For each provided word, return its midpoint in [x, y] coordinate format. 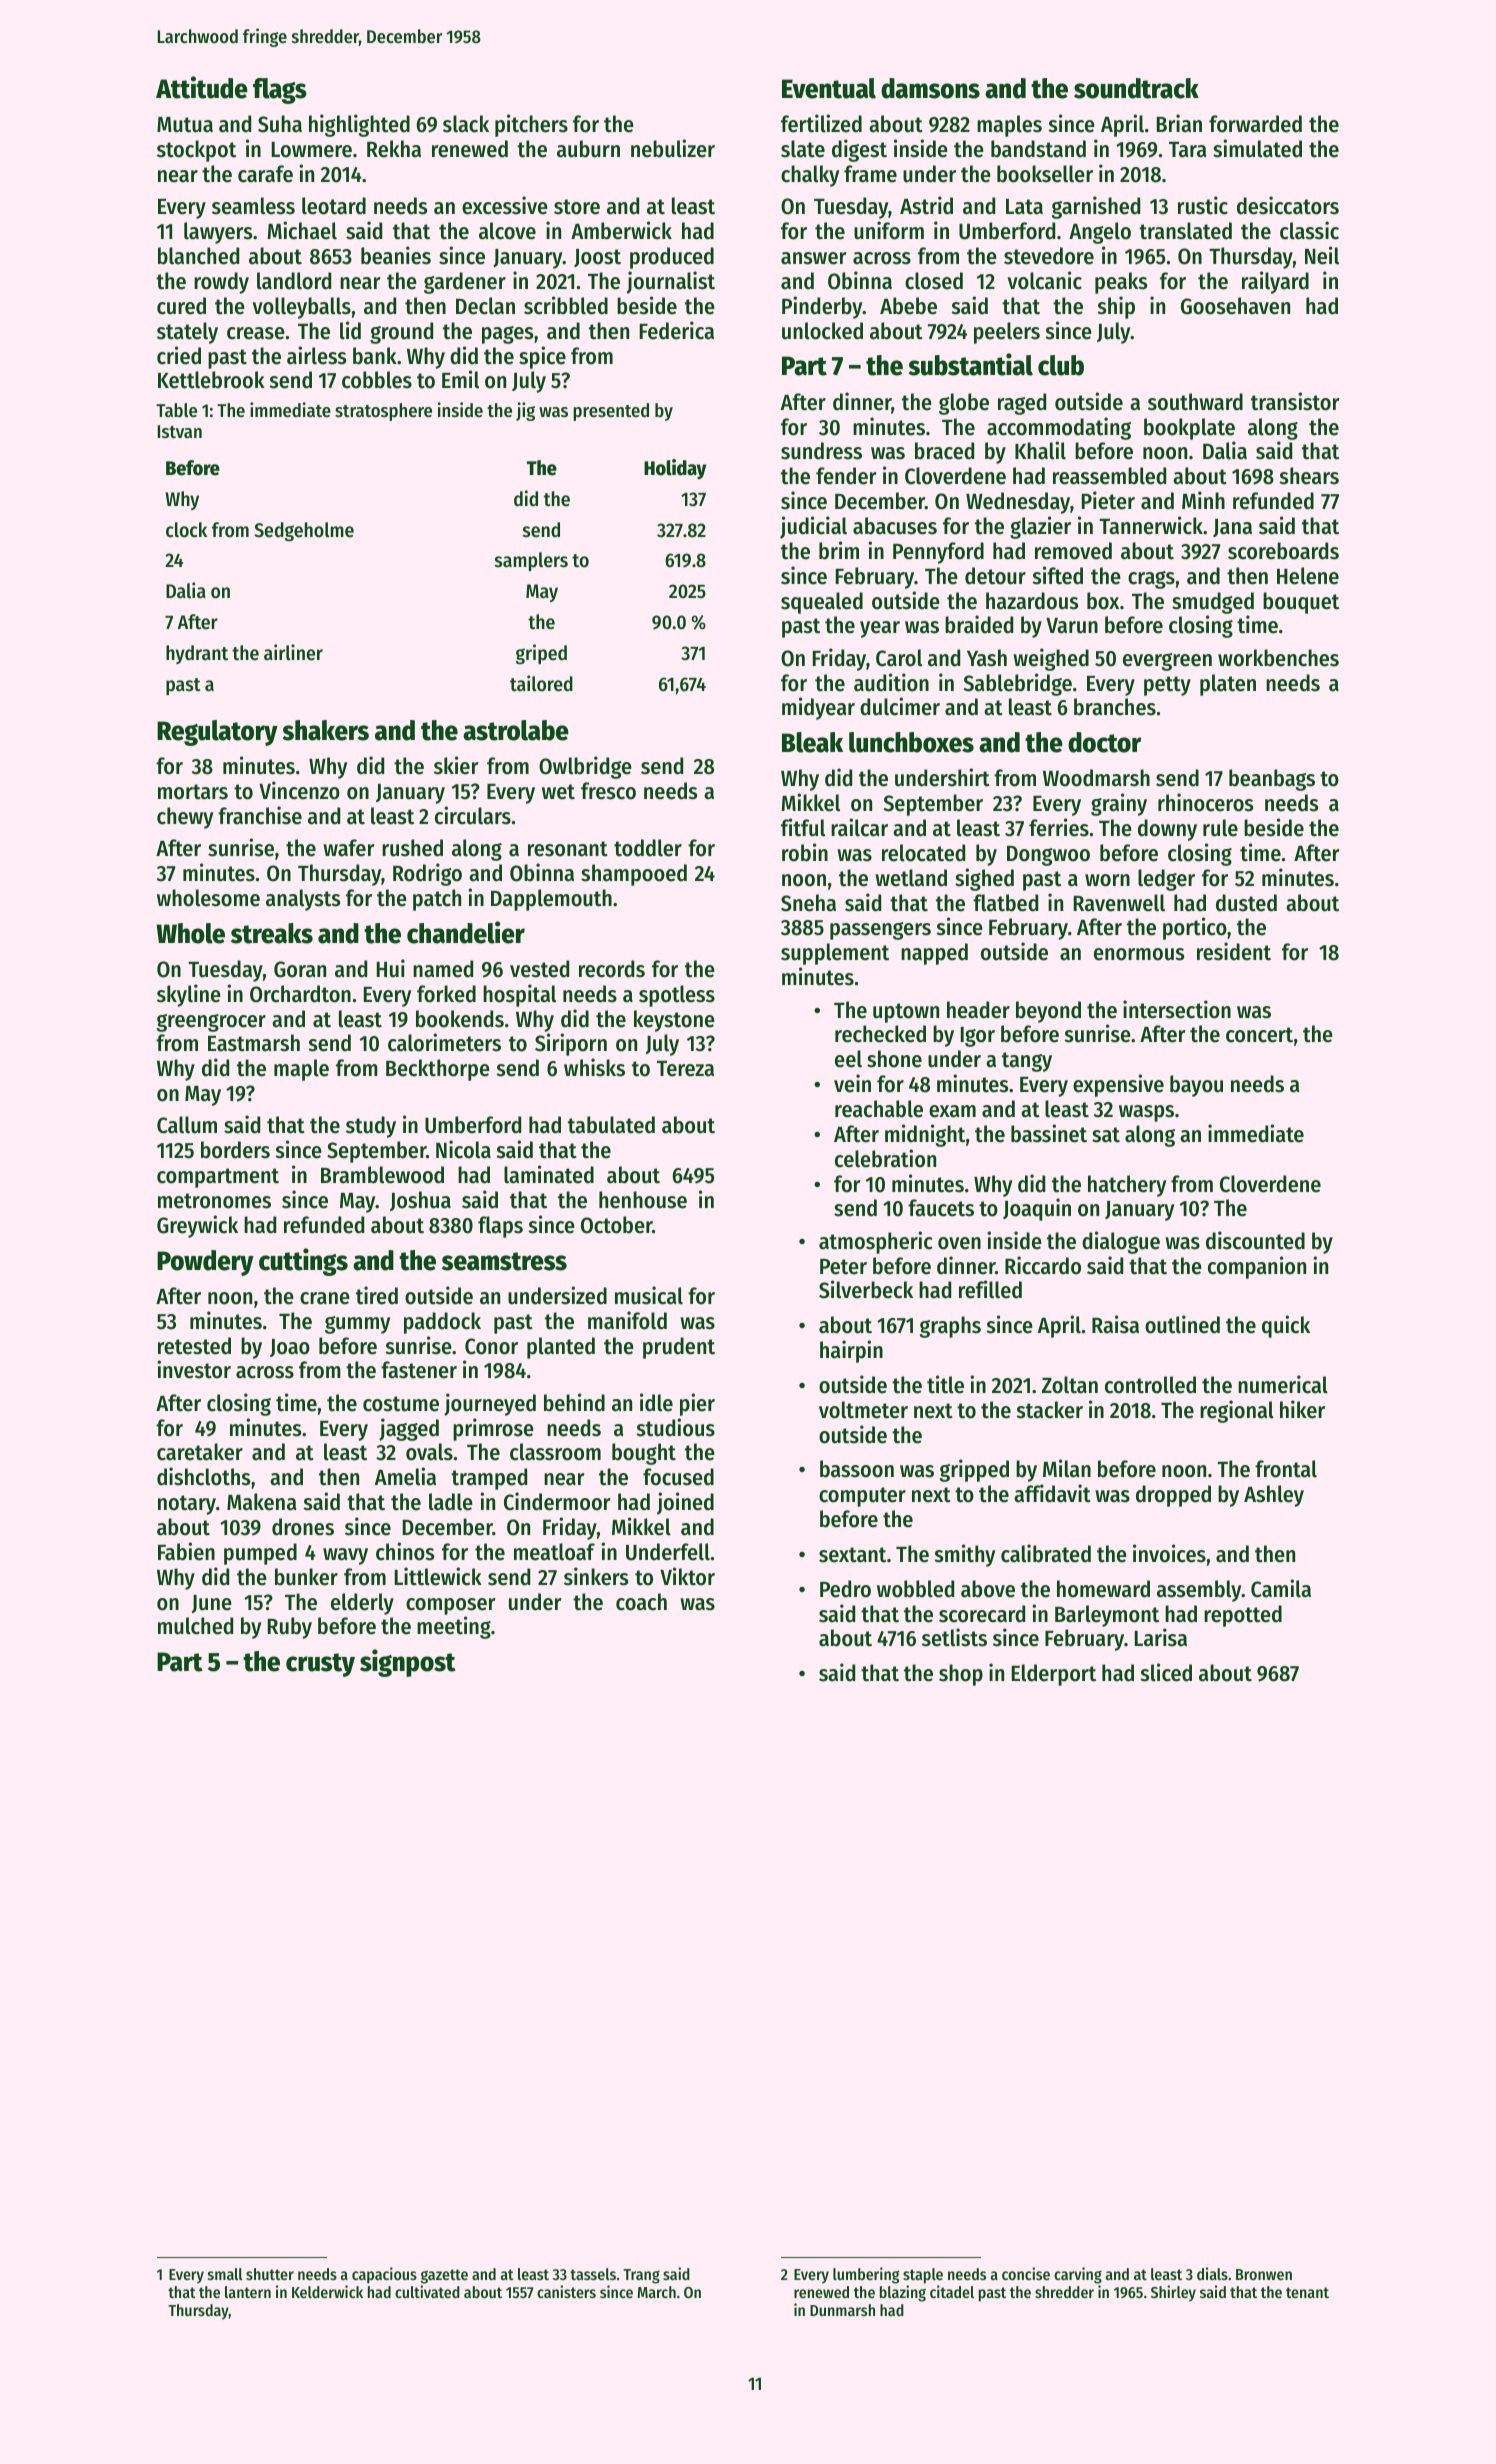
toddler [648, 848]
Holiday [675, 469]
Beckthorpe [438, 1070]
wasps [1146, 1113]
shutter [270, 2274]
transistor [1295, 401]
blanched [198, 256]
